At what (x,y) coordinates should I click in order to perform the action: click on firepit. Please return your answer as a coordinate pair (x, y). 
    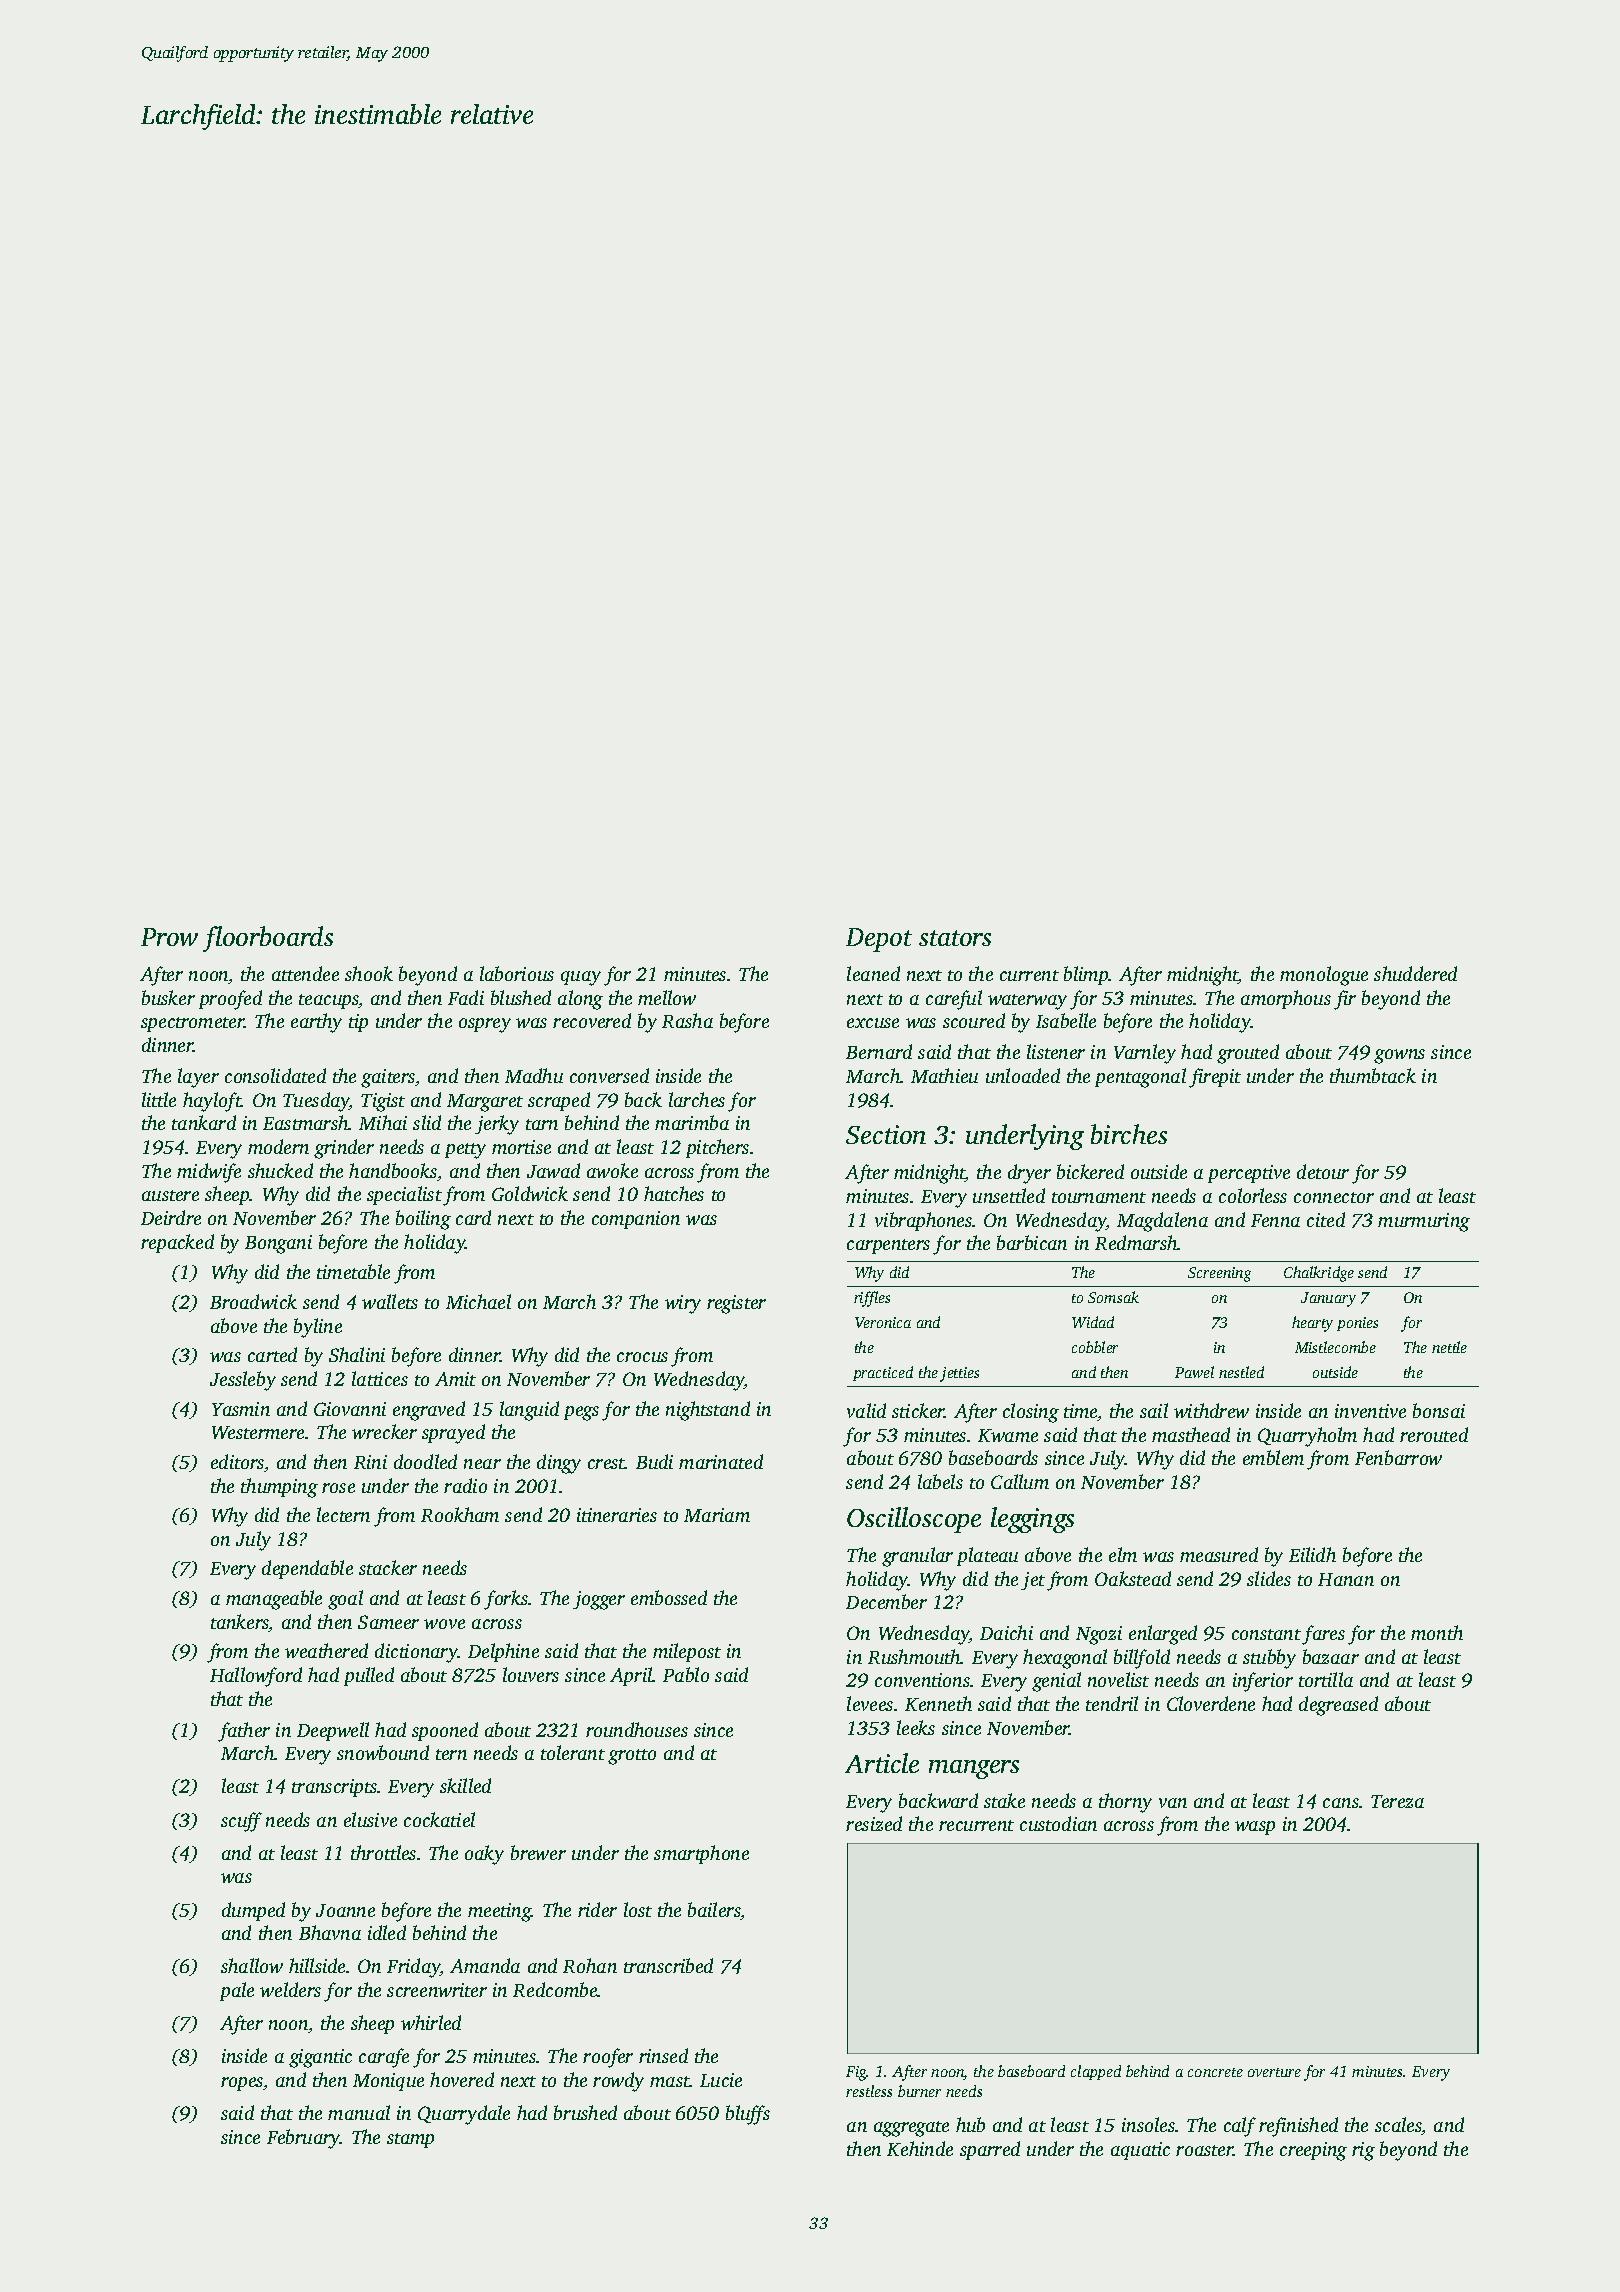
    Looking at the image, I should click on (1215, 1078).
